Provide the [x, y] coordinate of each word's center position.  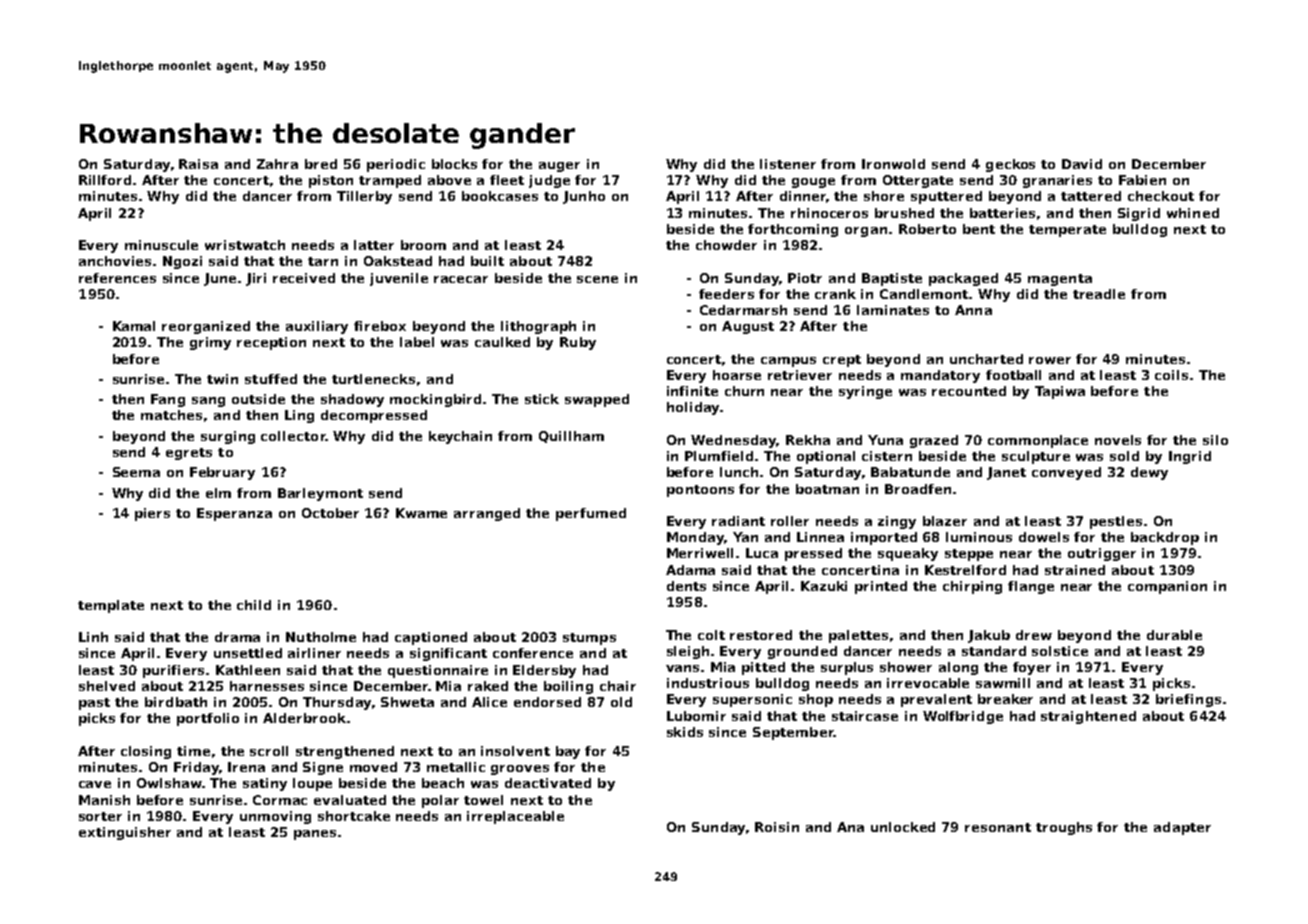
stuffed [271, 379]
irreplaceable [515, 817]
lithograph [538, 327]
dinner [803, 196]
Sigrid [1139, 214]
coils [1171, 375]
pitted [763, 668]
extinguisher [125, 833]
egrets [189, 454]
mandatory [940, 376]
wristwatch [245, 245]
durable [1174, 635]
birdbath [176, 702]
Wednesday [733, 441]
